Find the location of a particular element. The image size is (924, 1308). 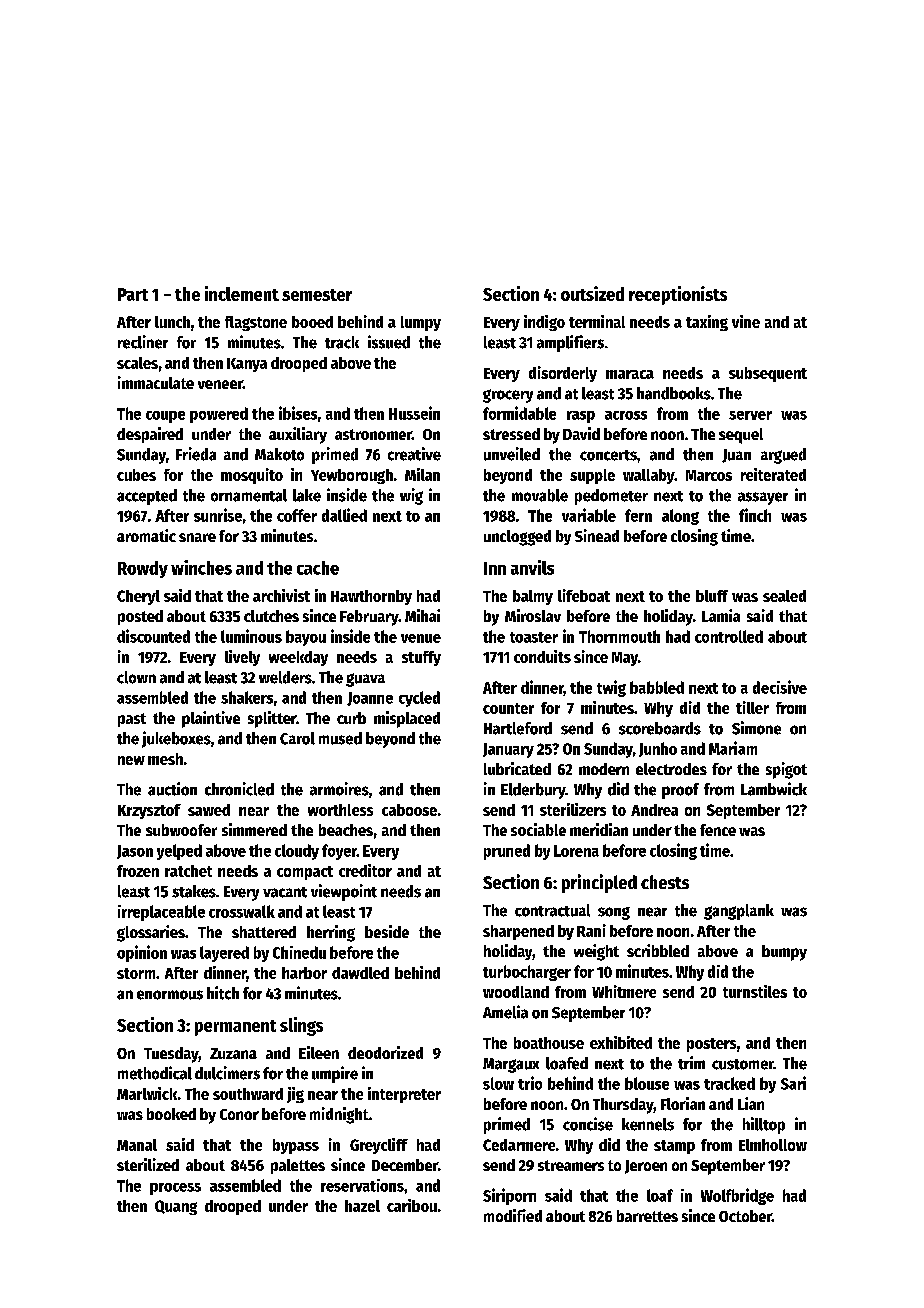

armoires is located at coordinates (339, 789).
